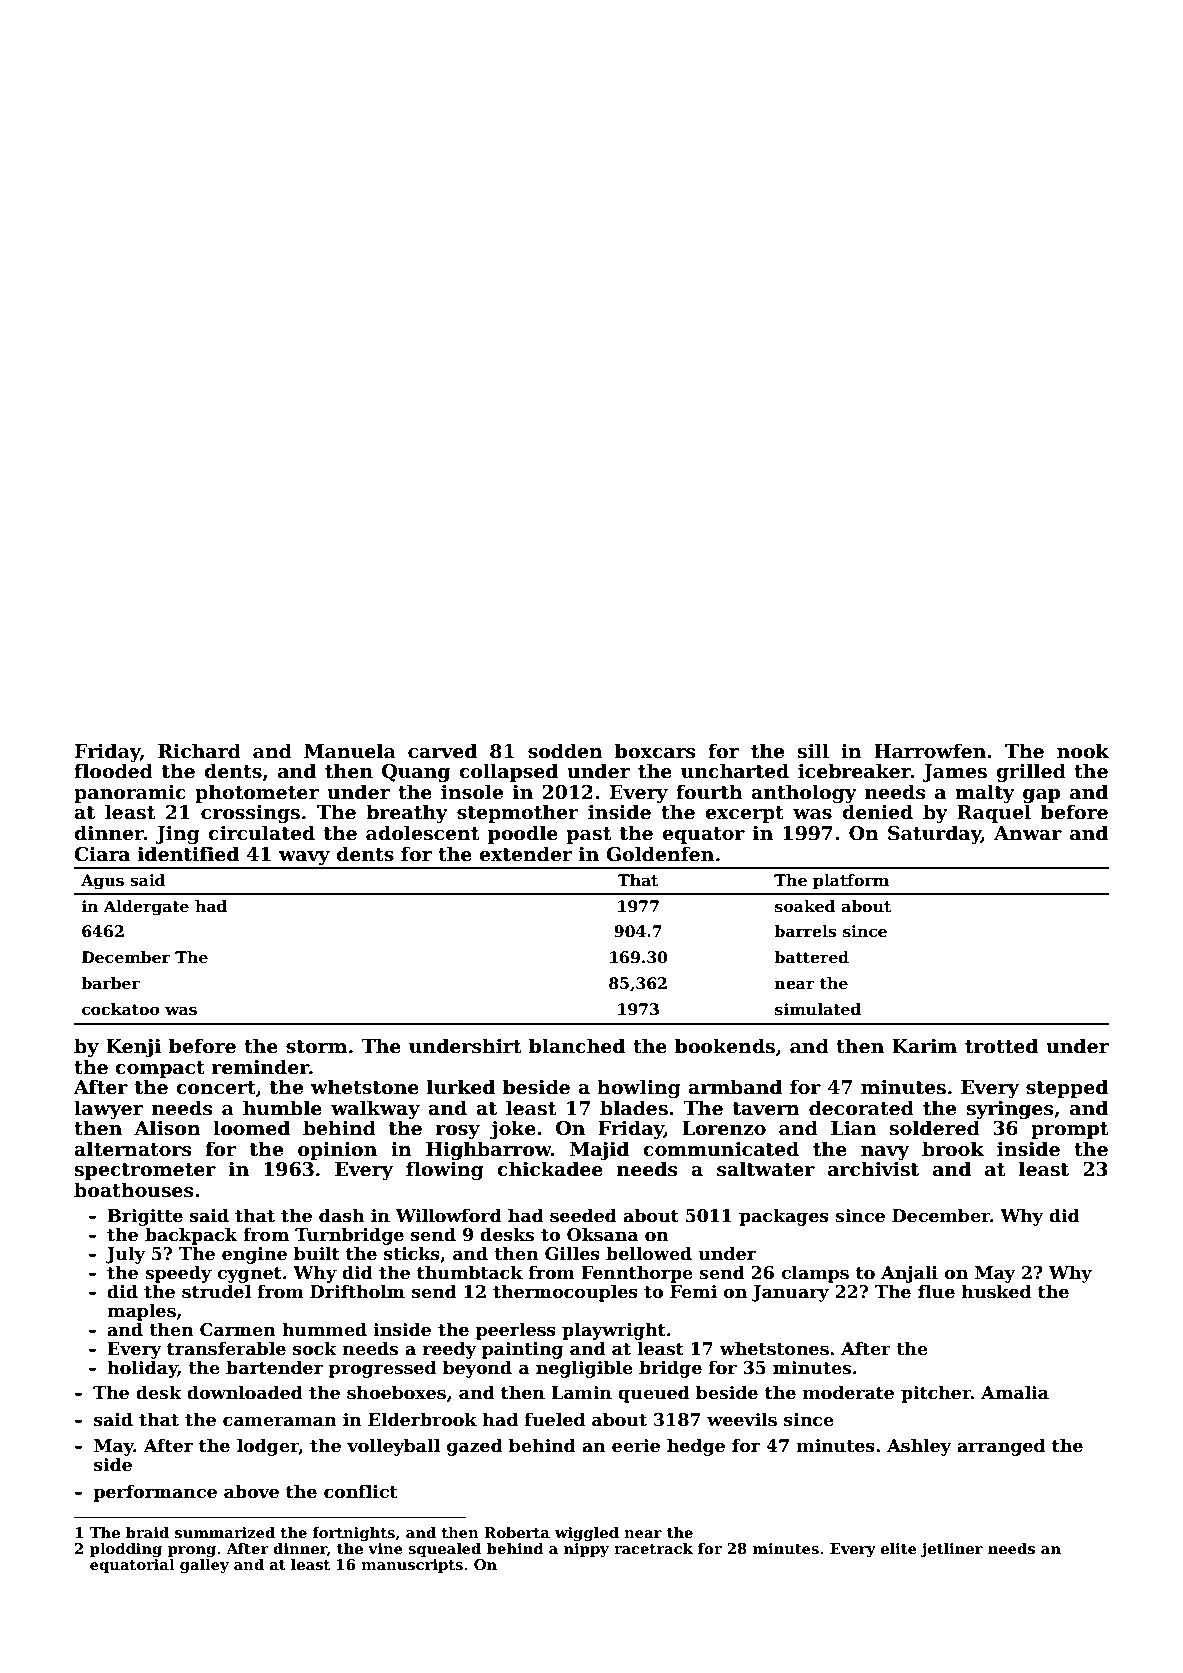  I want to click on racetrack, so click(653, 1548).
